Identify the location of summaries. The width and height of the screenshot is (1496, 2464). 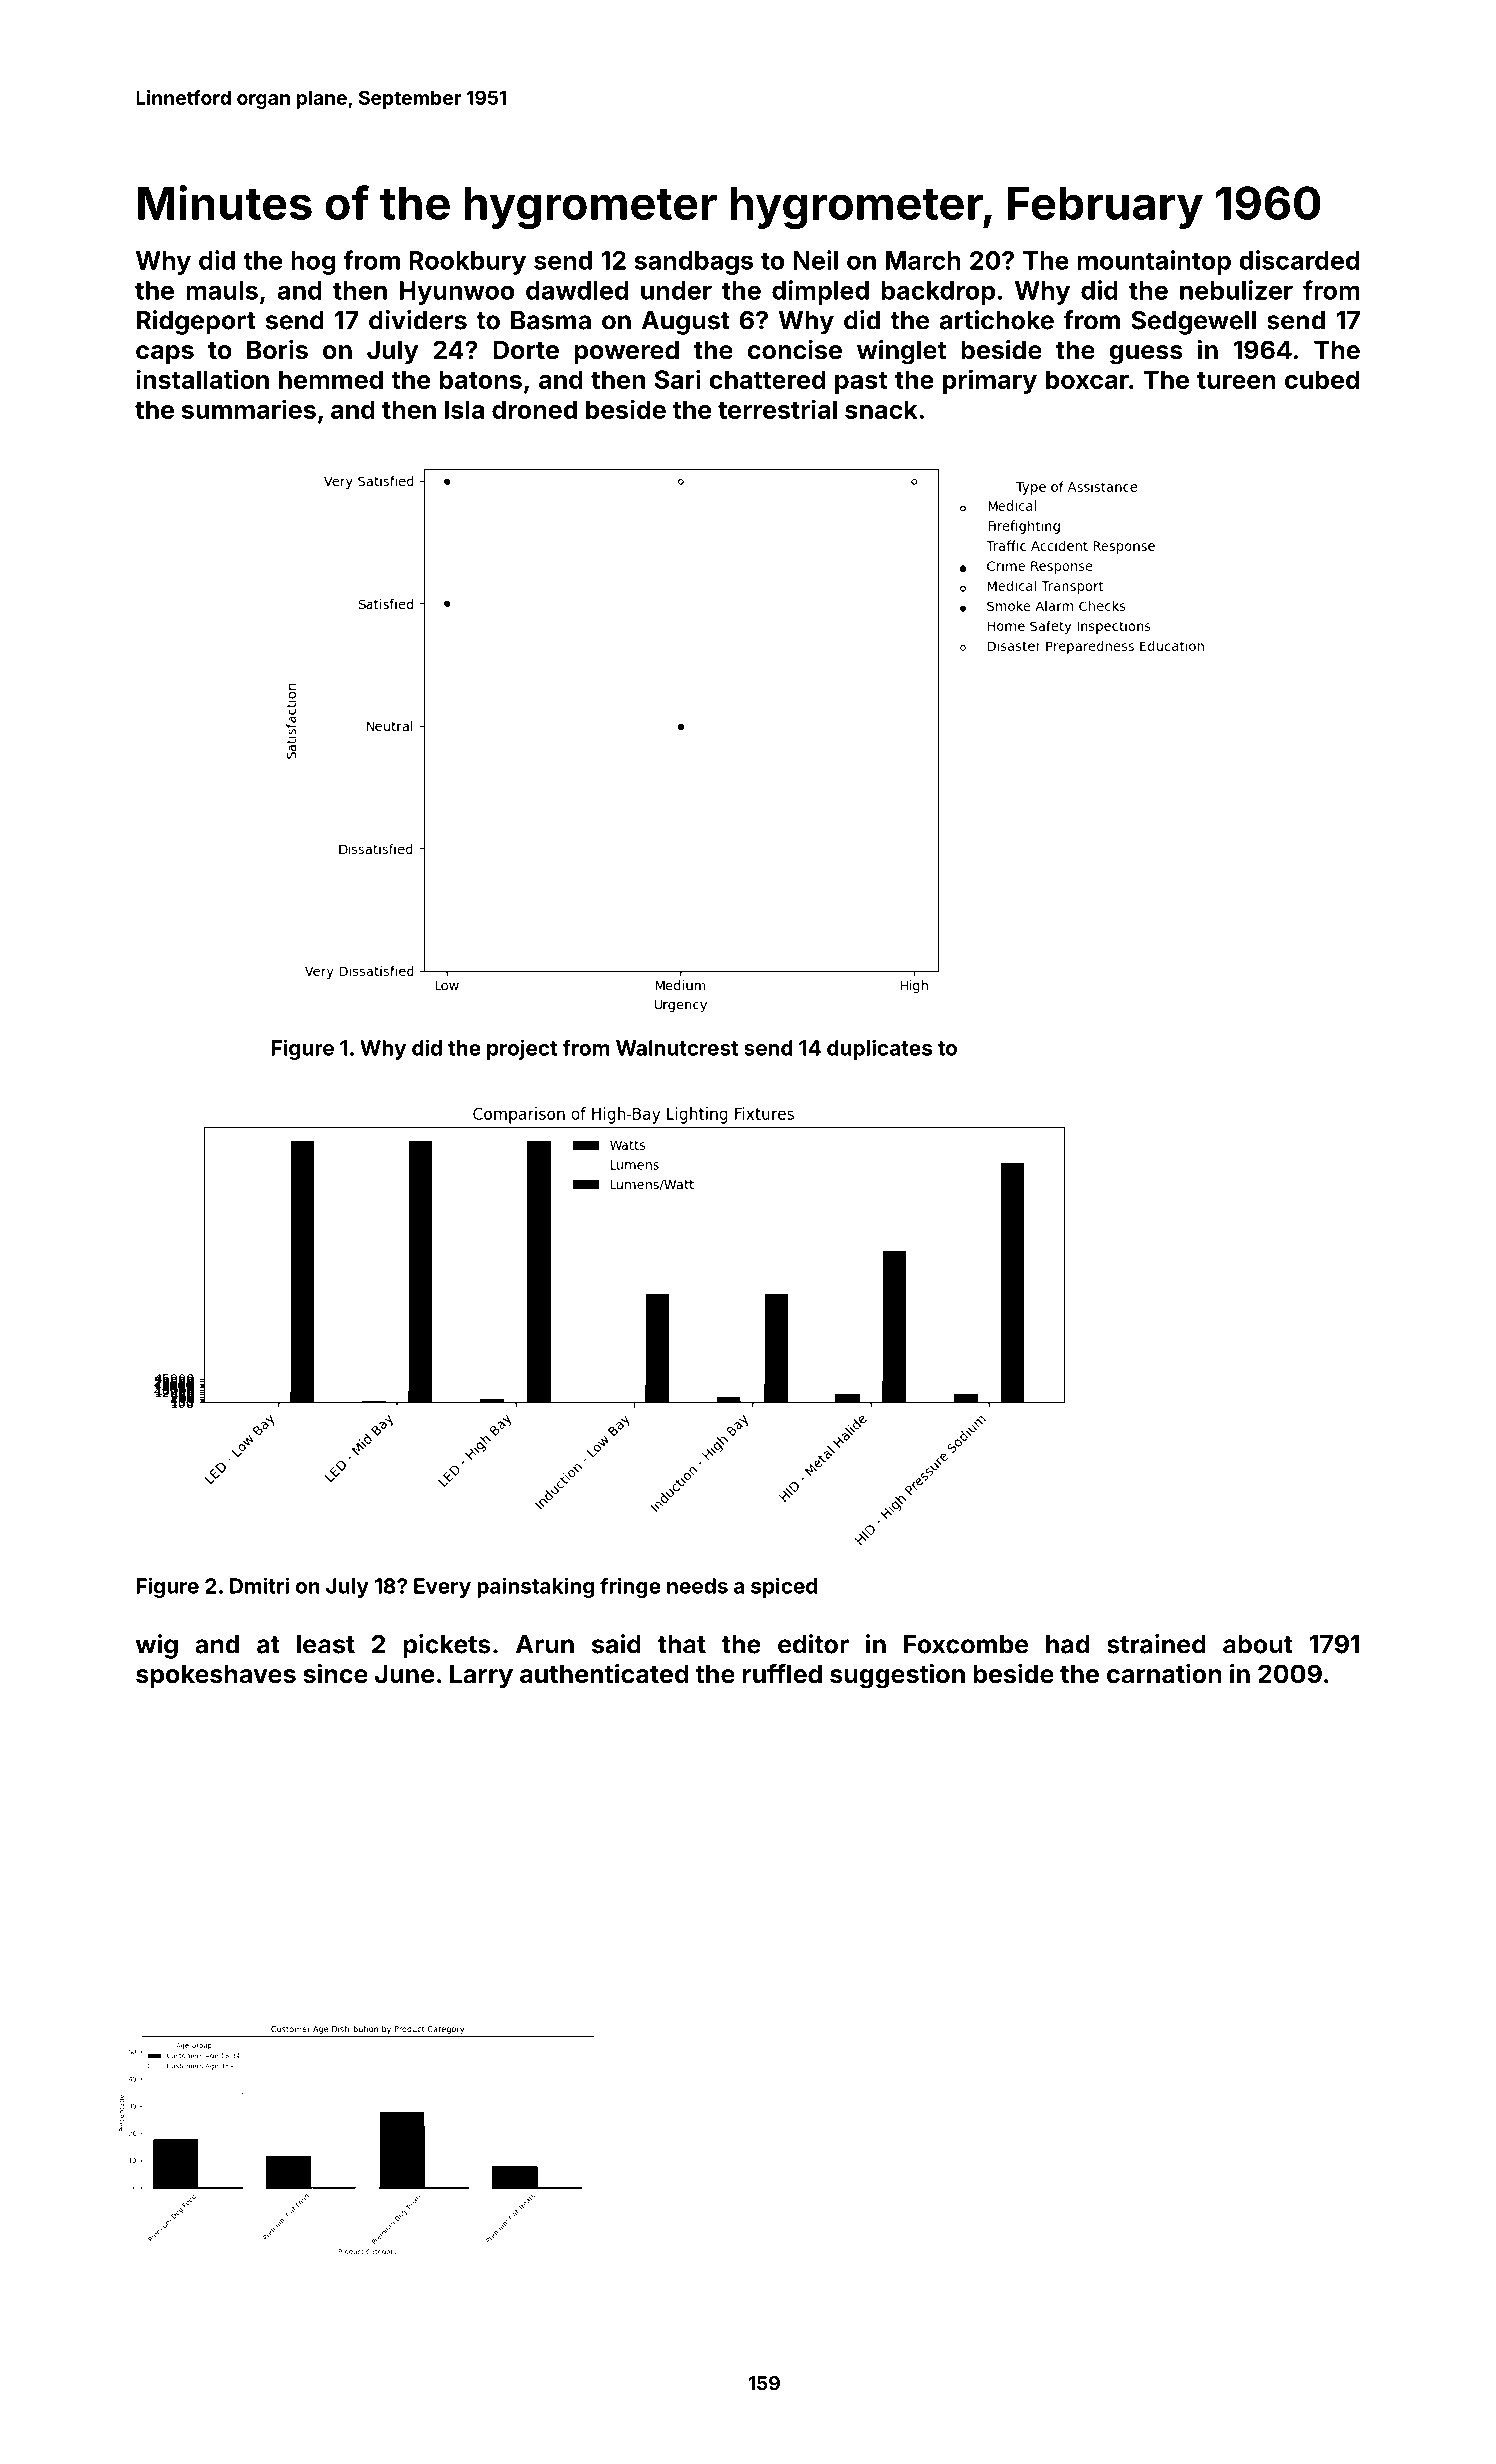
(249, 409).
